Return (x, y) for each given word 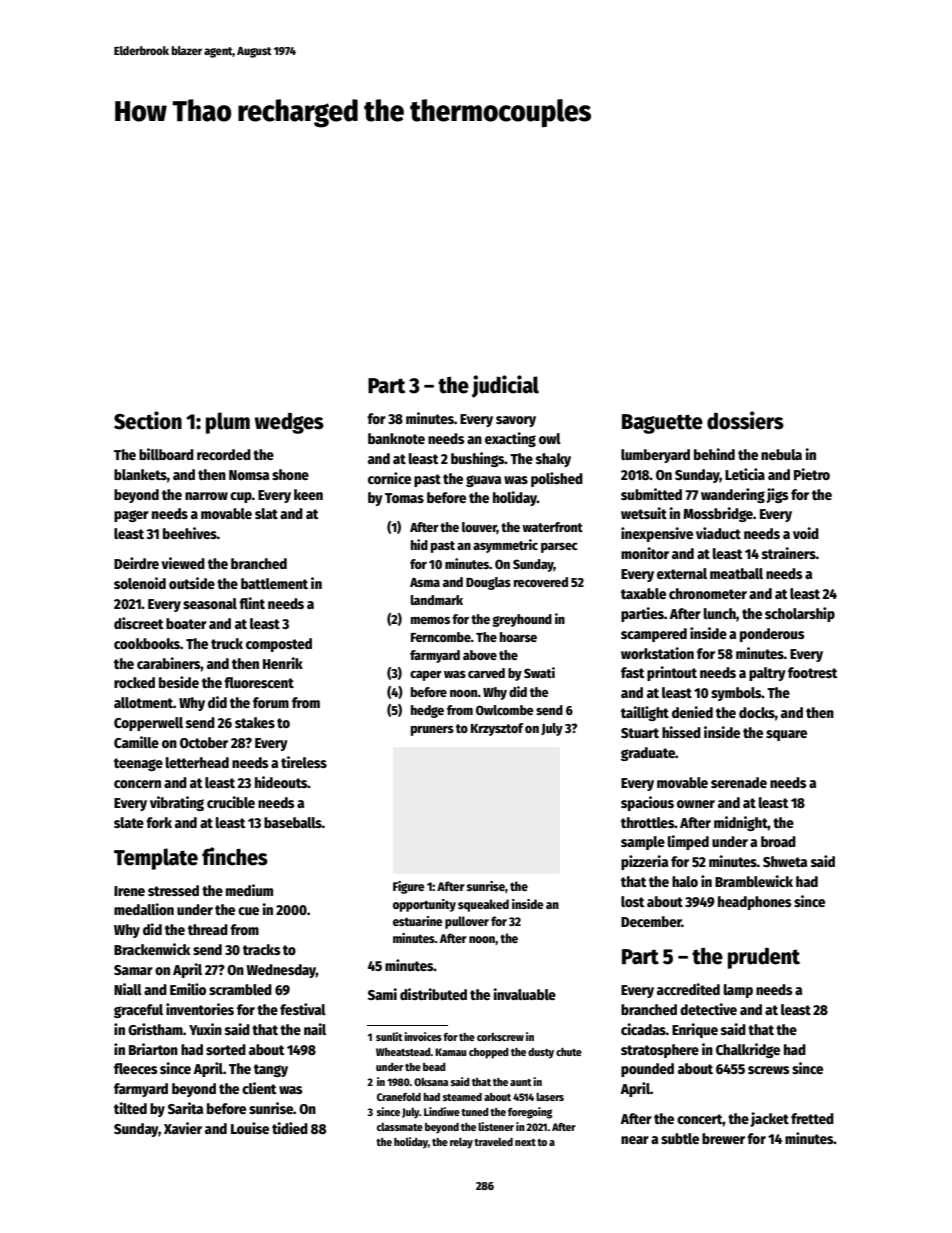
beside (179, 682)
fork (159, 822)
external (682, 573)
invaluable (524, 994)
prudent (764, 958)
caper (426, 676)
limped (688, 842)
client (259, 1088)
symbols (736, 694)
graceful (138, 1011)
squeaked (483, 905)
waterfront (552, 527)
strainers (789, 553)
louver (479, 528)
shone (290, 474)
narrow (206, 496)
